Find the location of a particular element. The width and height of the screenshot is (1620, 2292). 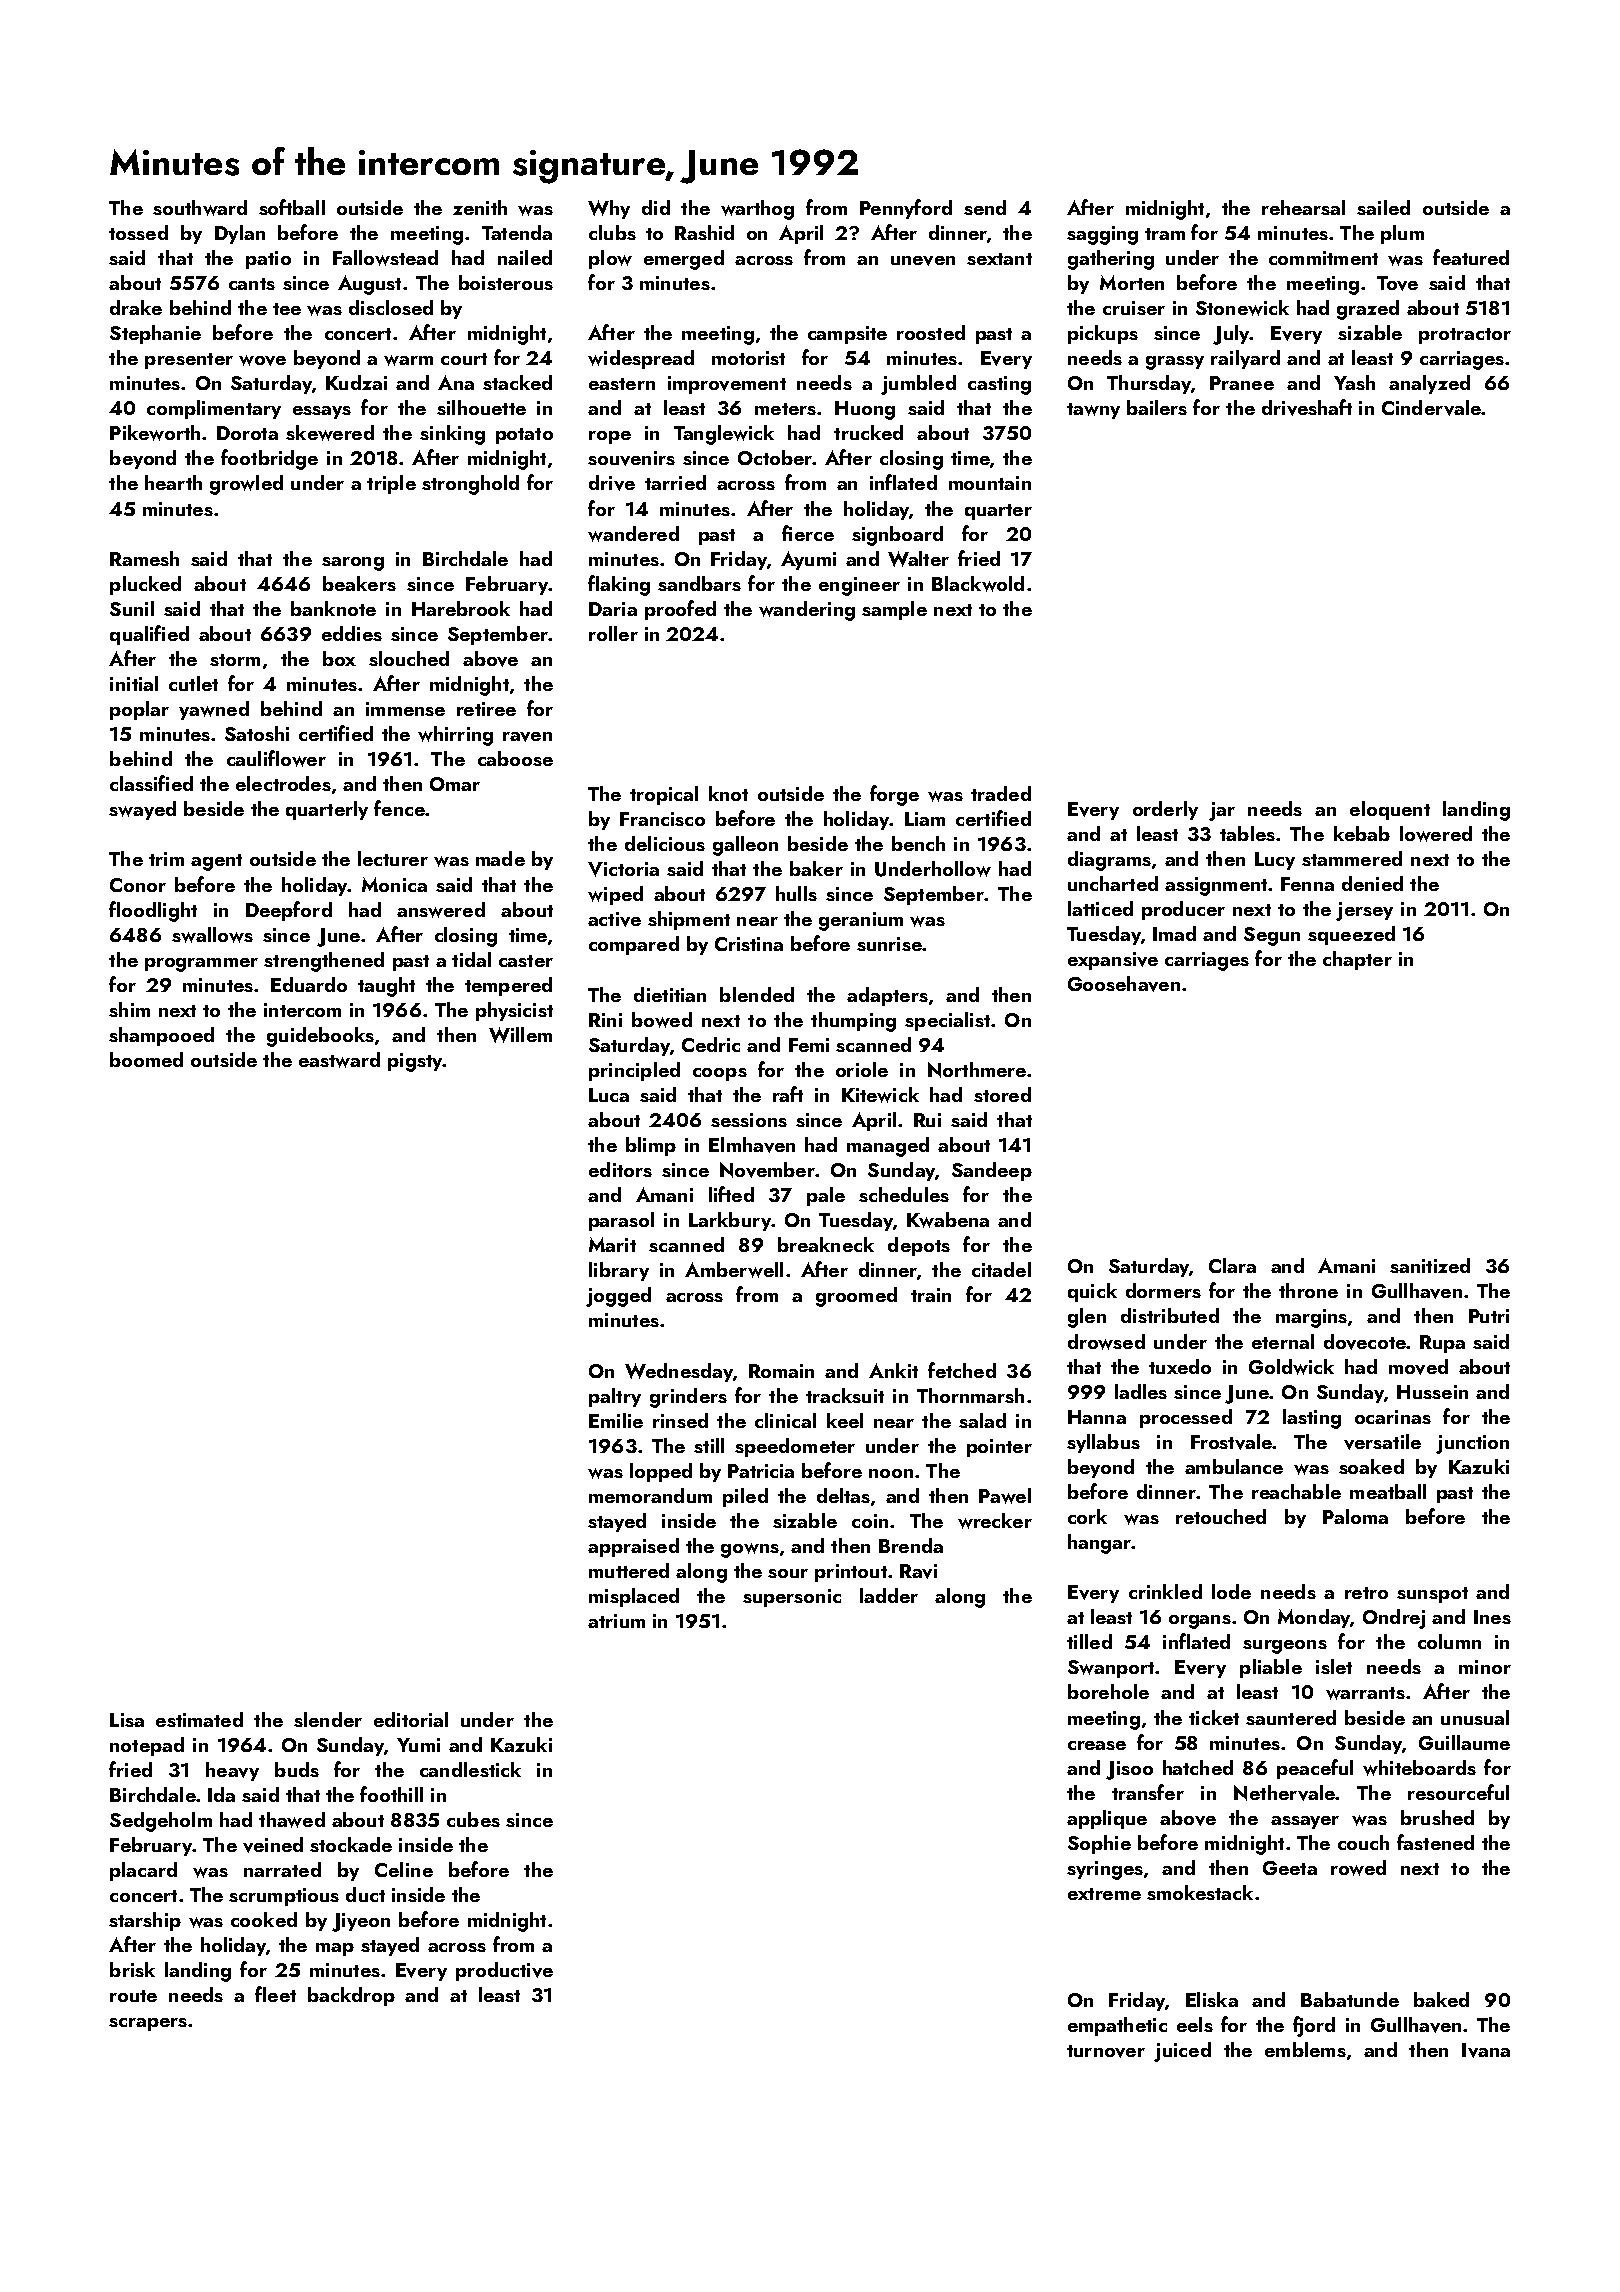

backdrop is located at coordinates (351, 1996).
